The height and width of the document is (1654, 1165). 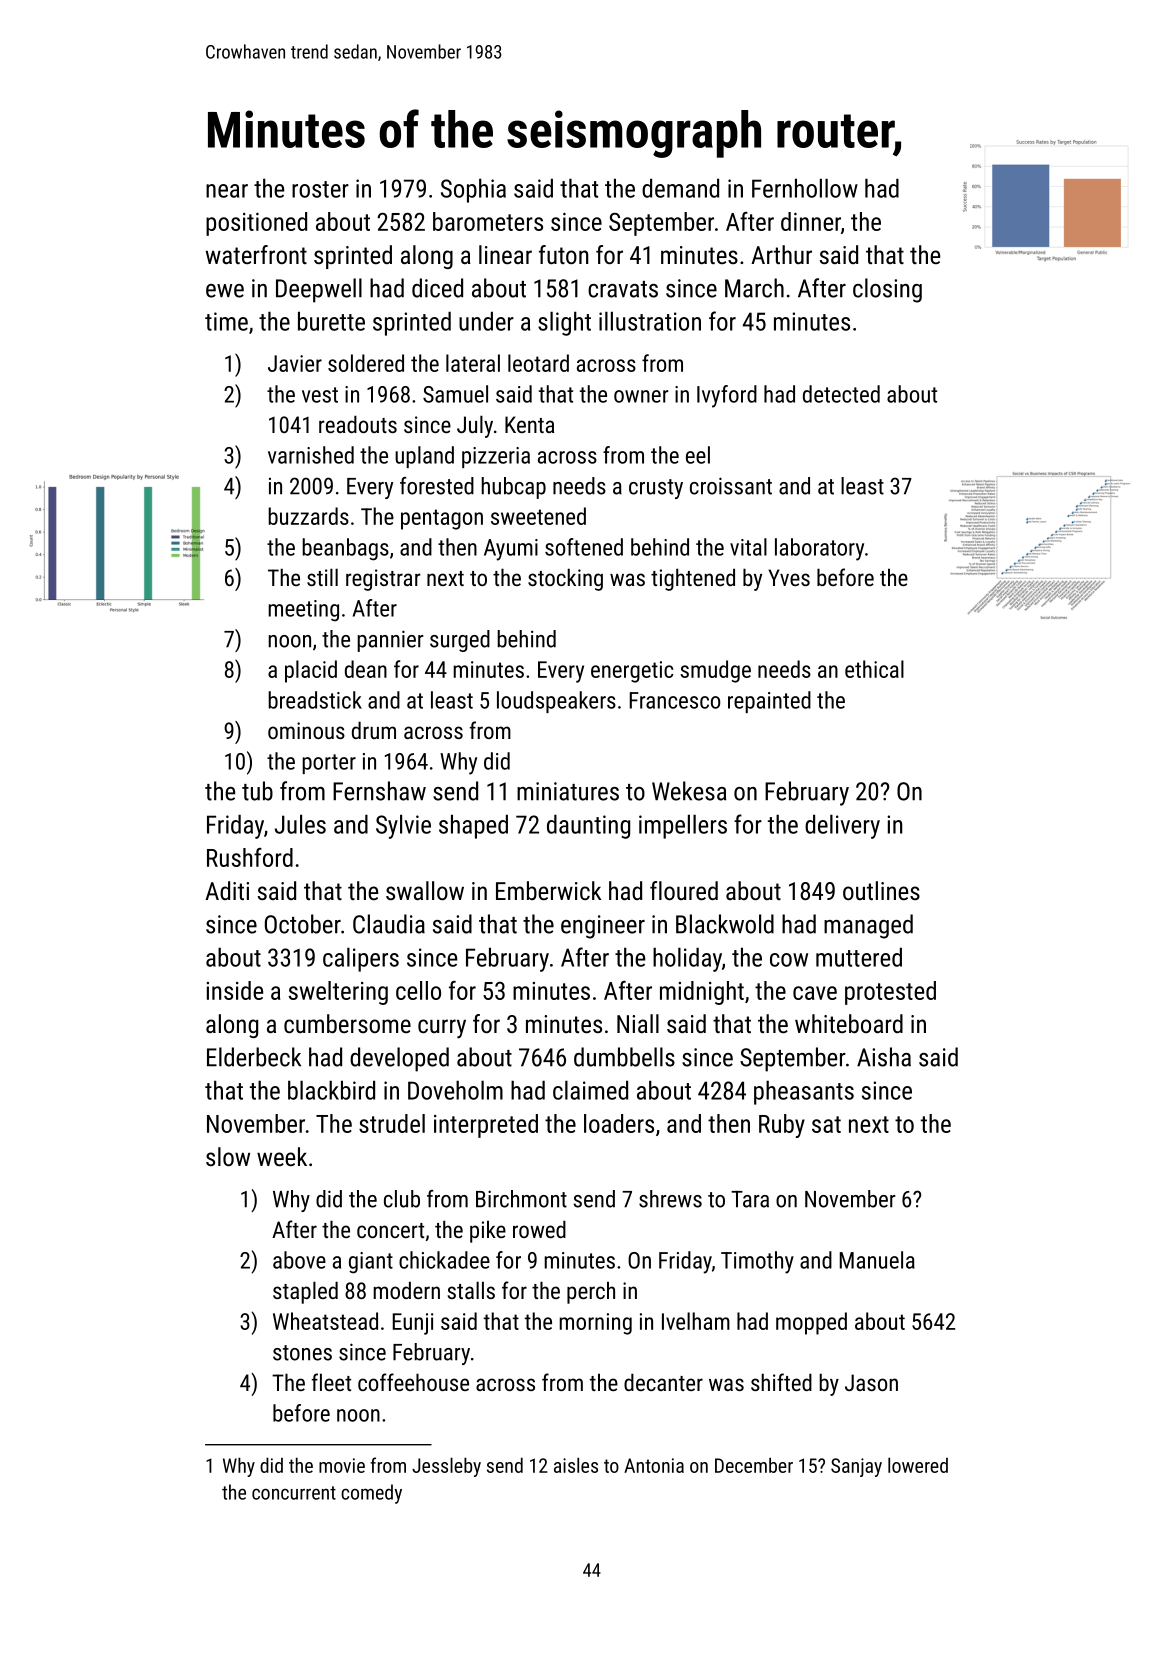 I want to click on roster, so click(x=320, y=189).
